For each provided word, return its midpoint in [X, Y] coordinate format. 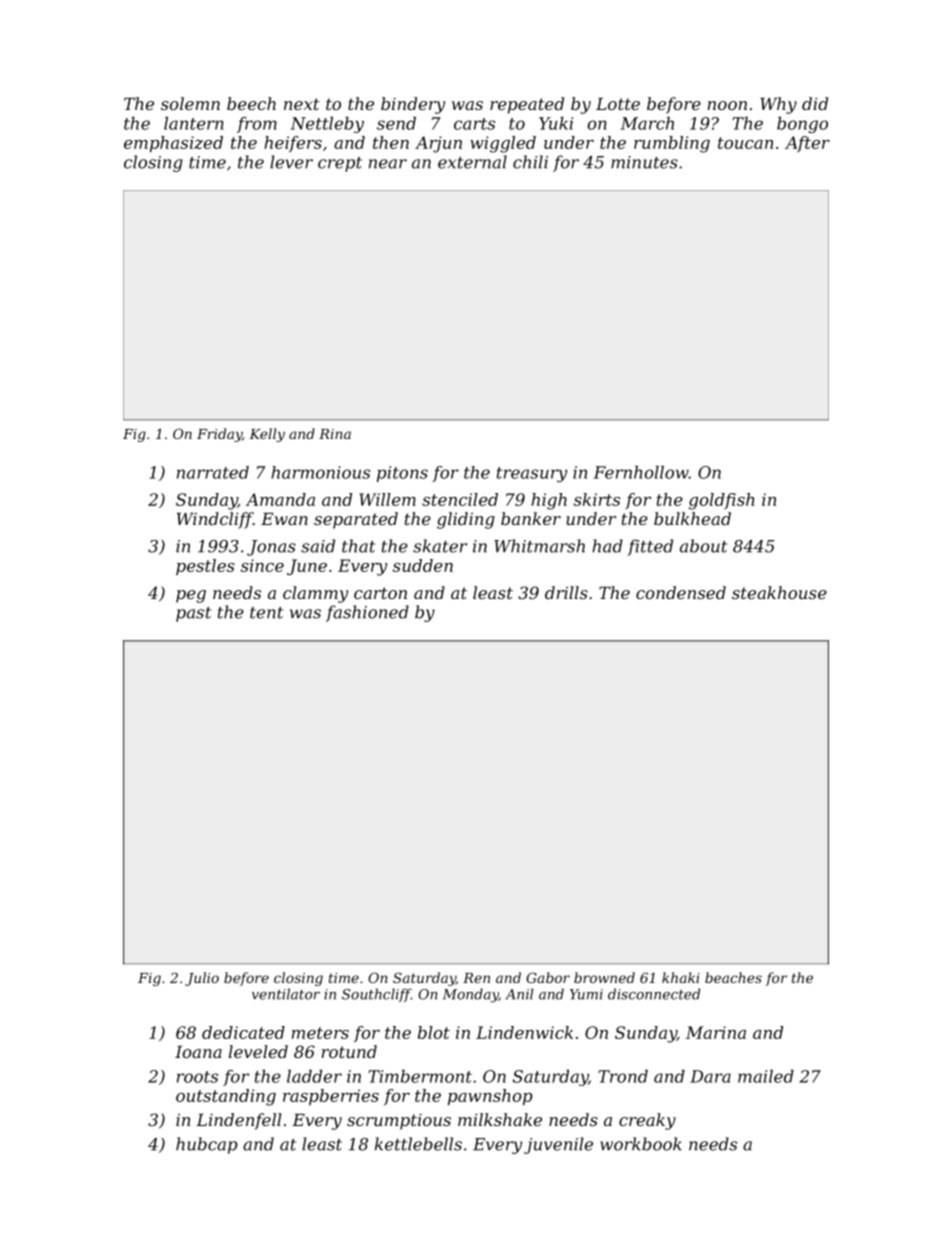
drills [566, 592]
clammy [315, 594]
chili [530, 162]
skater [440, 546]
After [807, 144]
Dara [710, 1076]
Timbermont [420, 1076]
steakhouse [779, 592]
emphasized [173, 144]
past [193, 614]
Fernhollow [641, 472]
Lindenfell [238, 1121]
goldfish [722, 501]
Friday [219, 435]
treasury [532, 474]
